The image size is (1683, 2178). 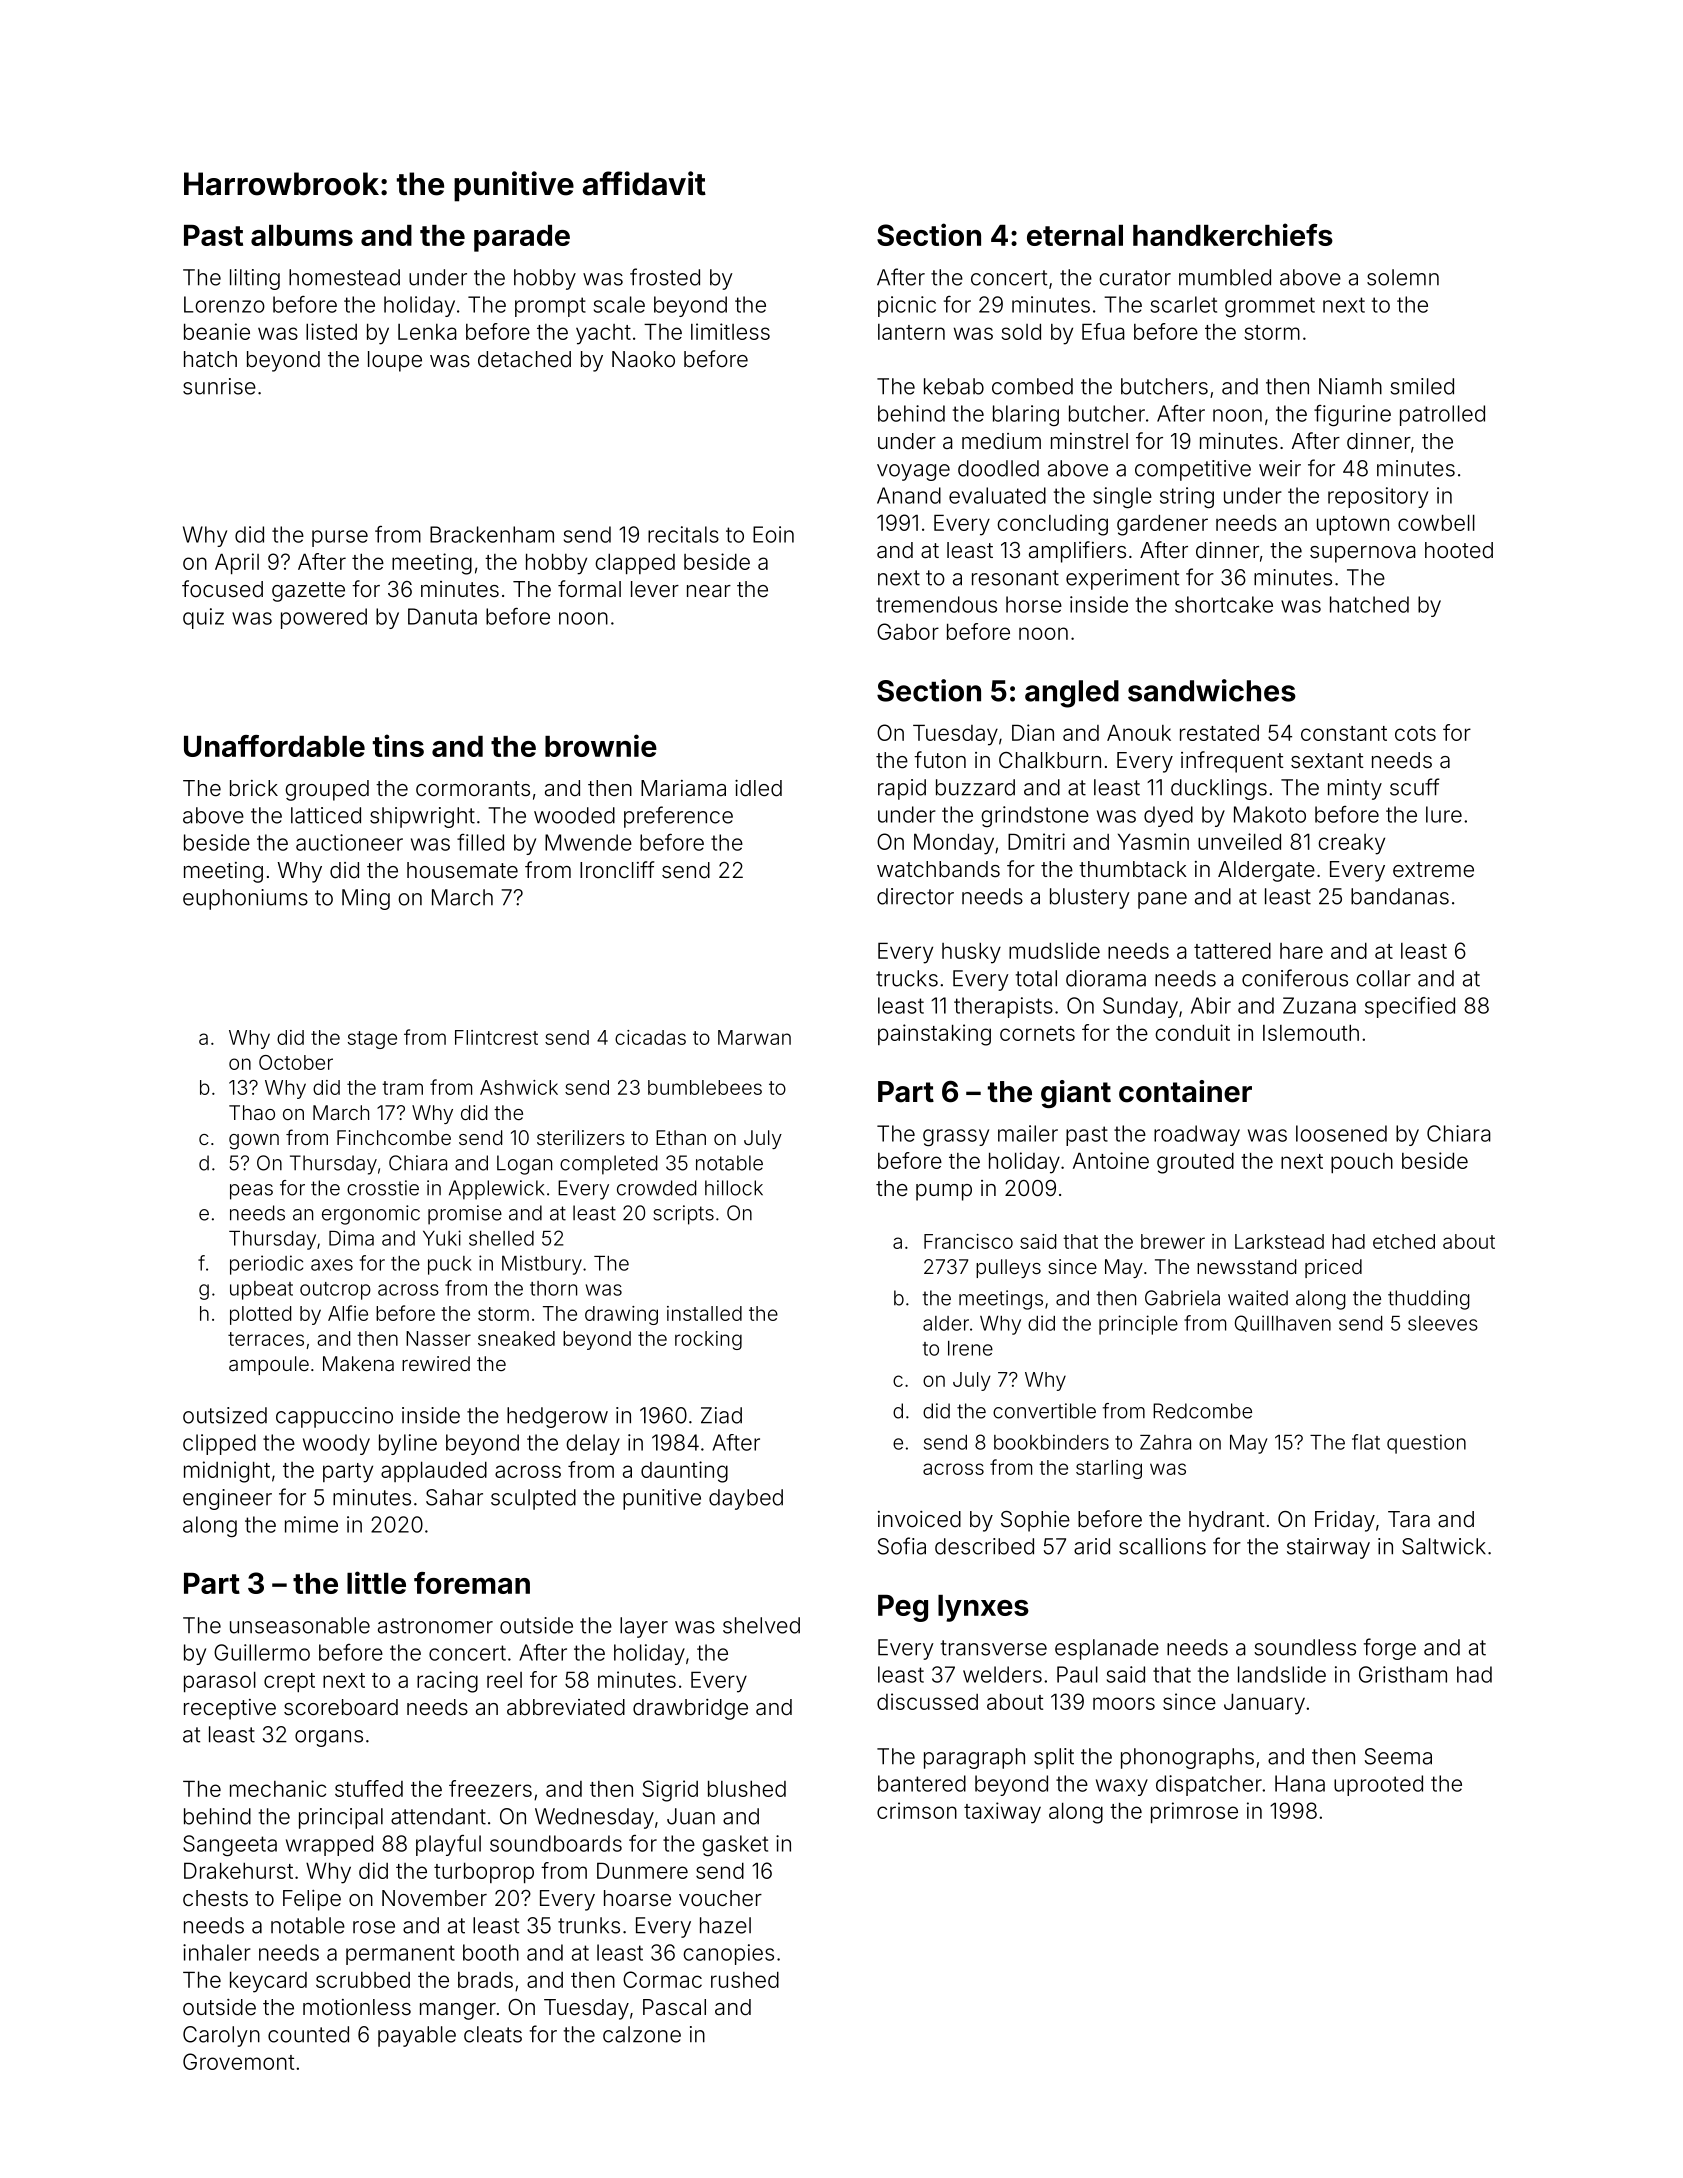 What do you see at coordinates (745, 1979) in the image?
I see `rushed` at bounding box center [745, 1979].
